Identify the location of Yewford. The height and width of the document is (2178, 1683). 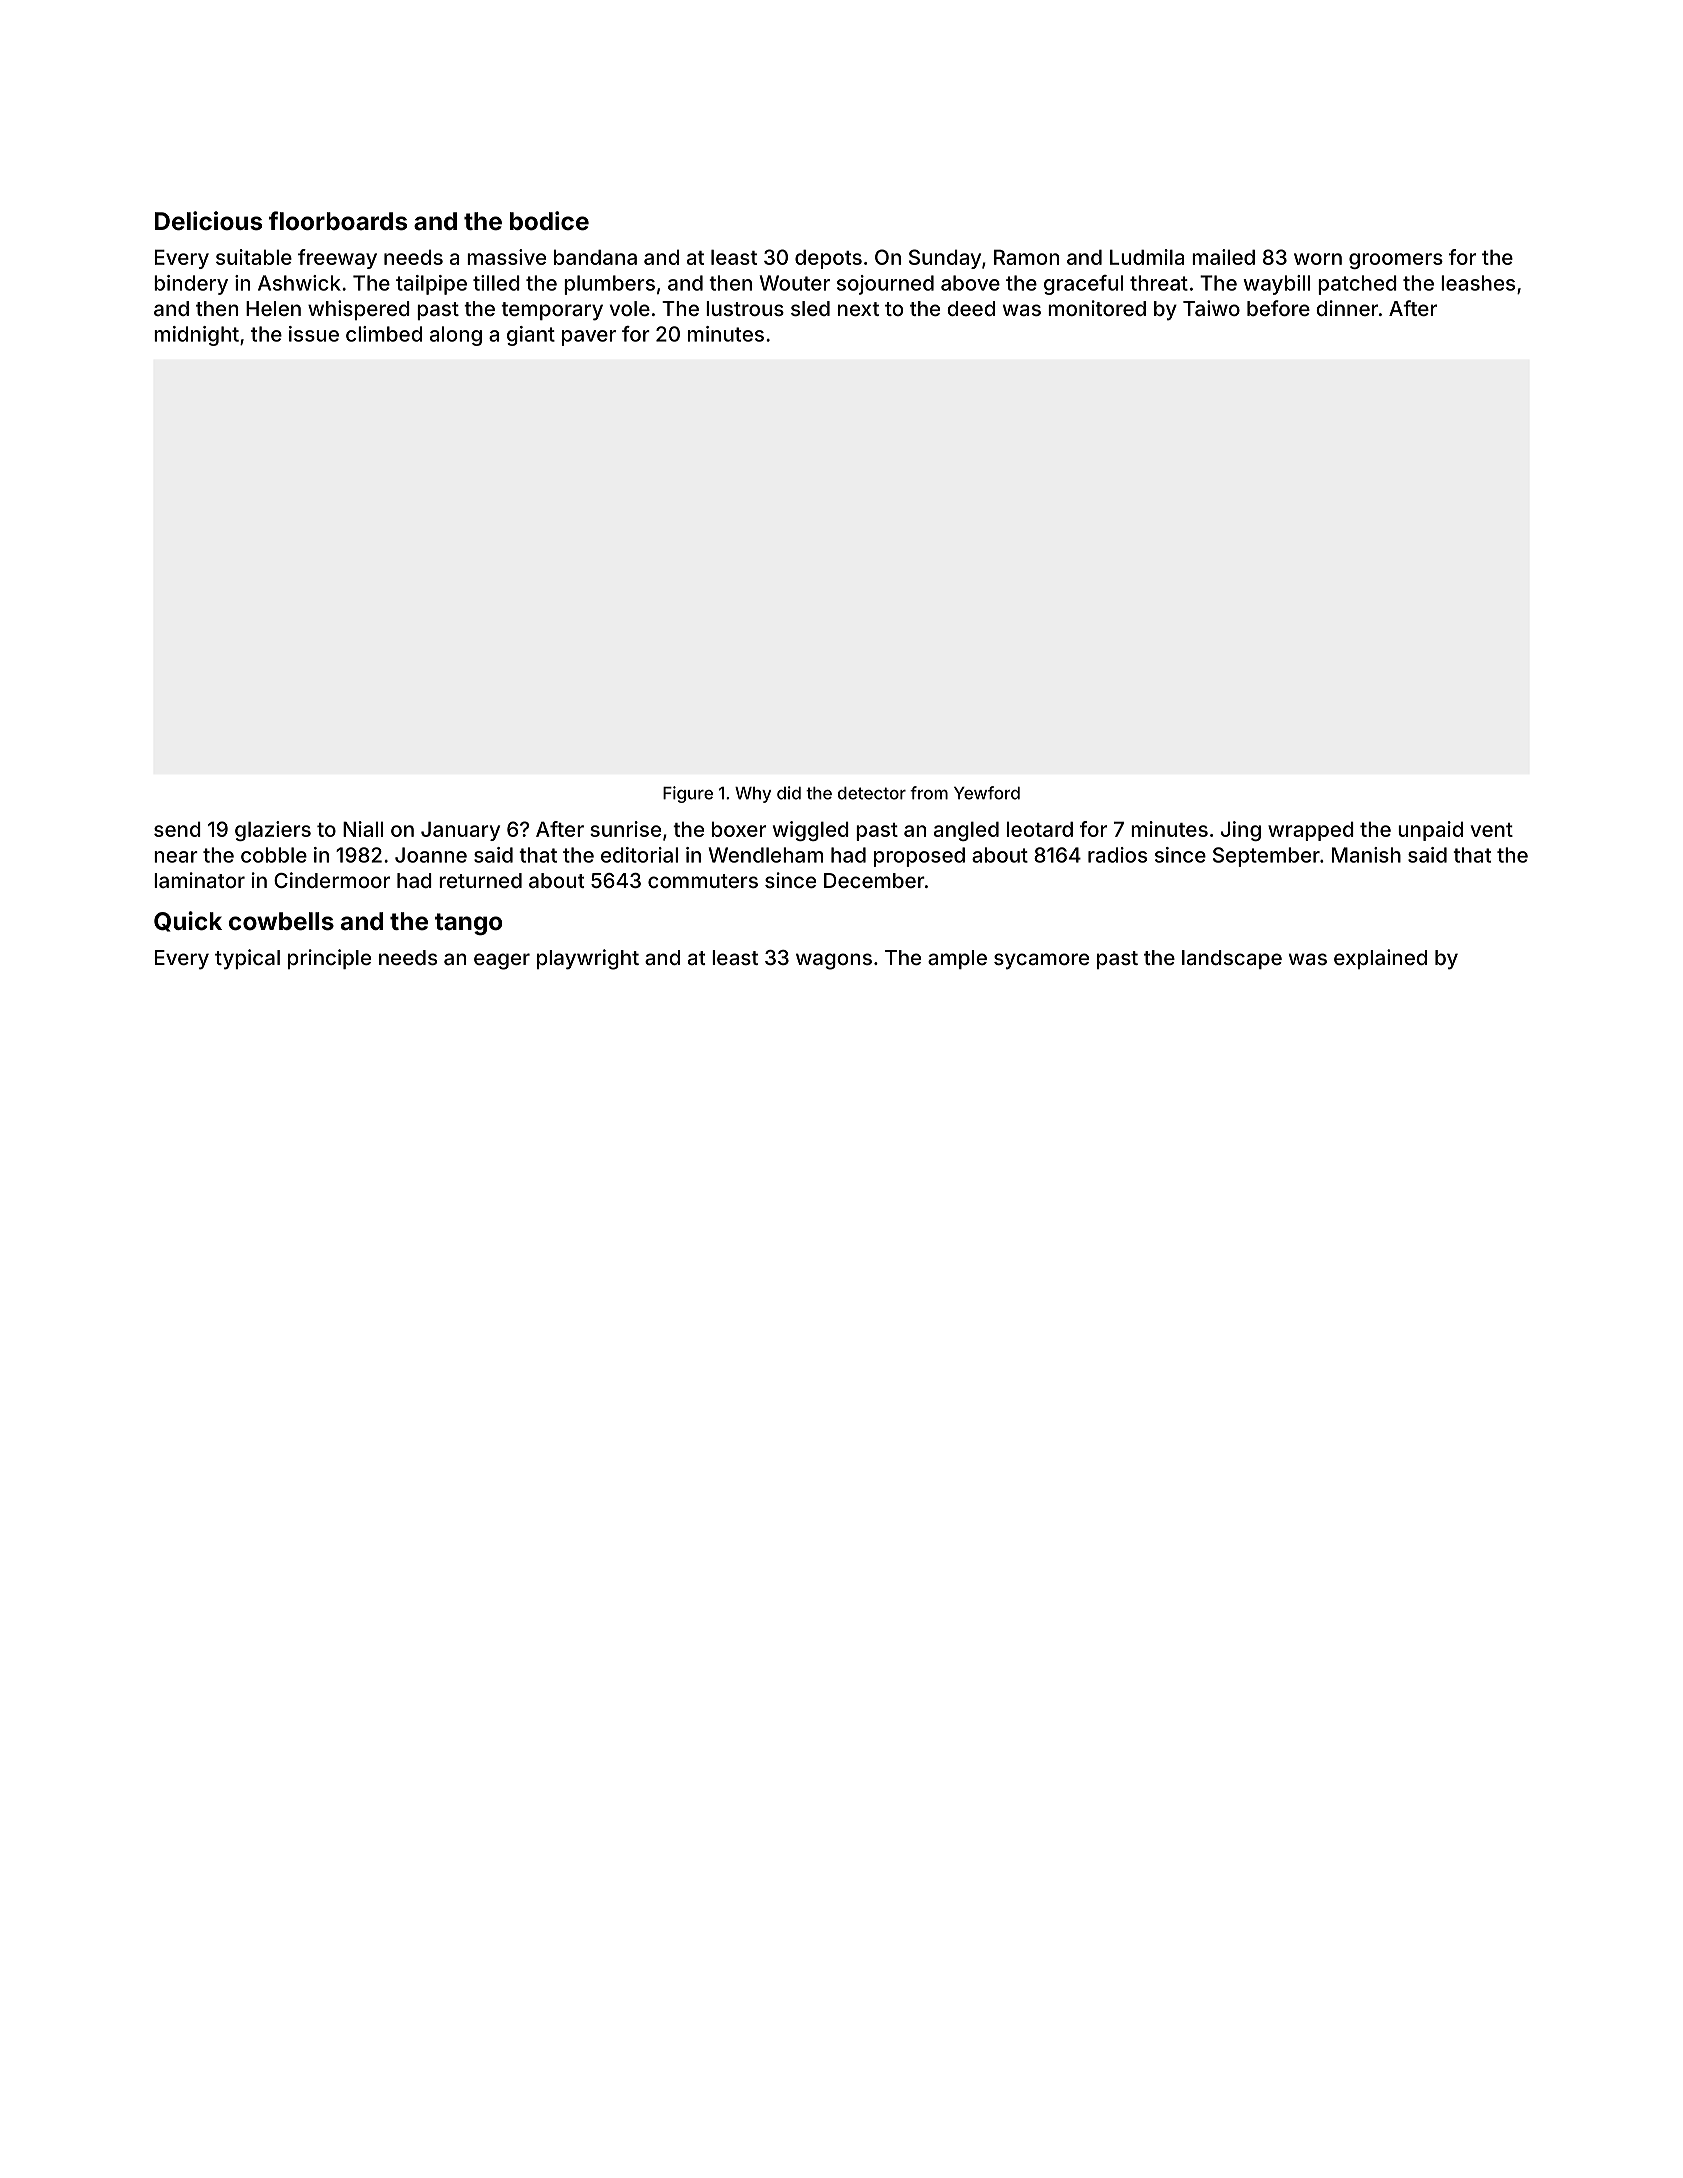
(987, 793).
